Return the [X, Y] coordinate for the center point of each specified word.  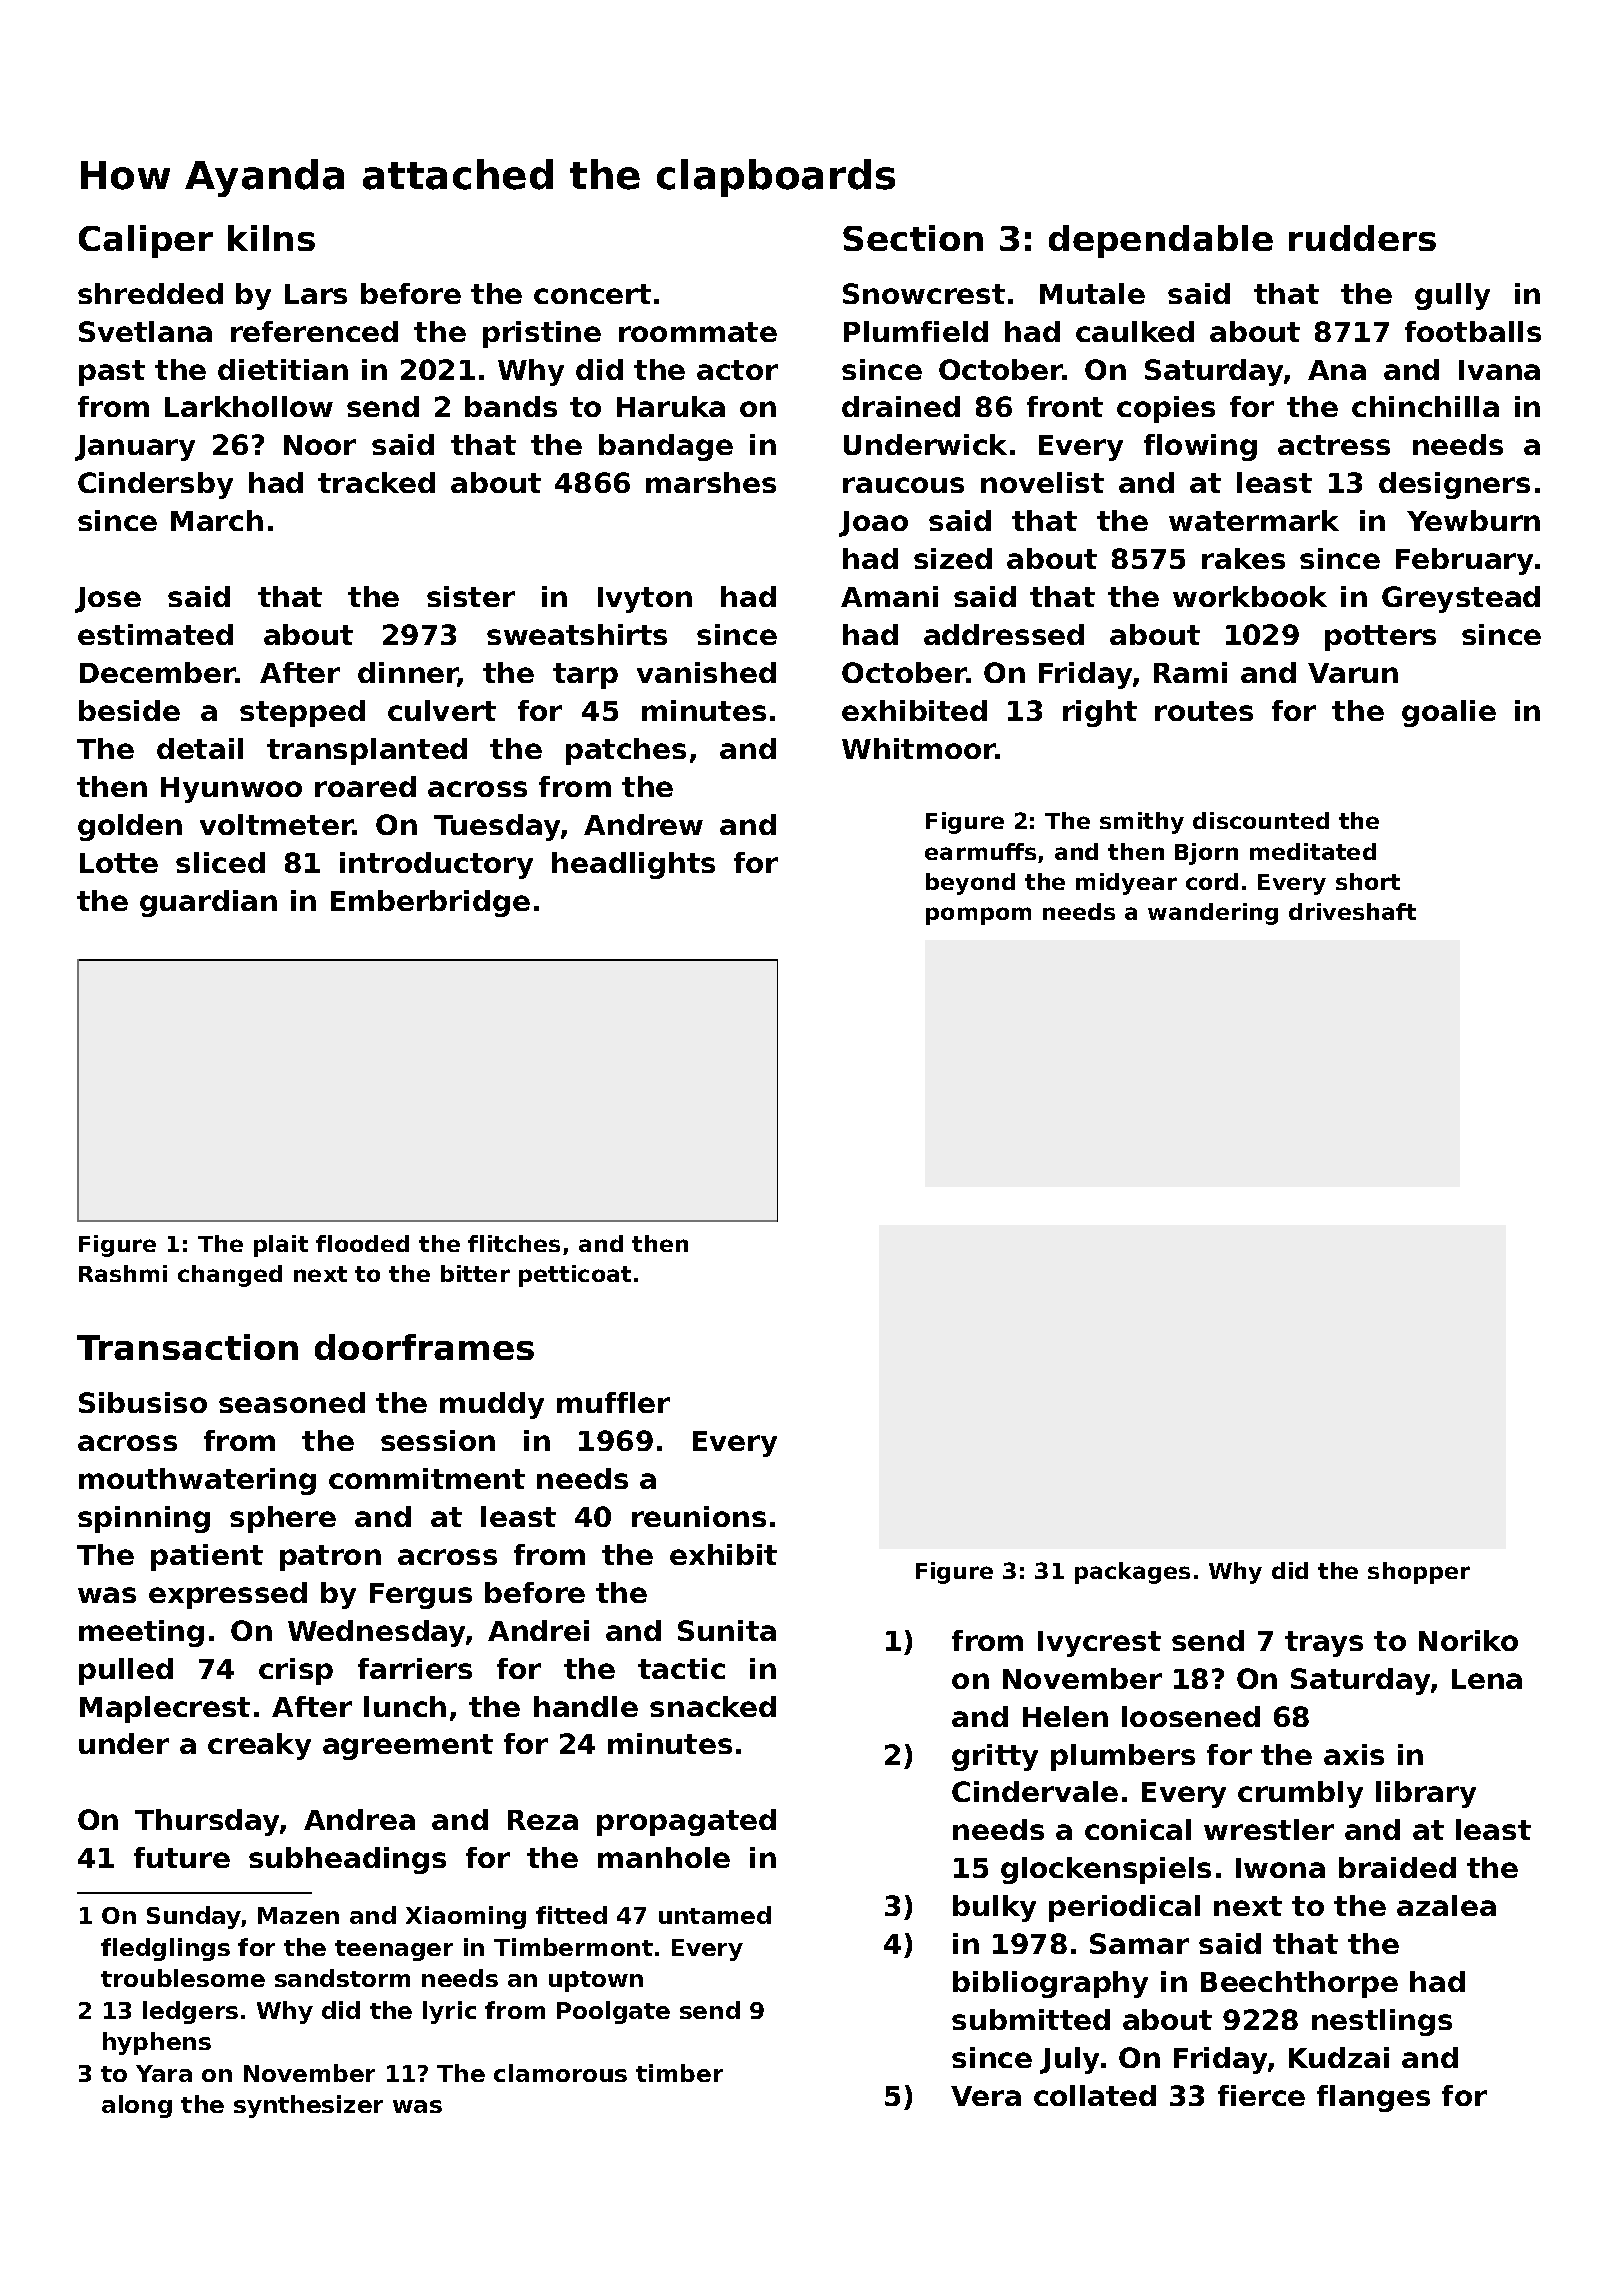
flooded [362, 1243]
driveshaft [1352, 911]
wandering [1213, 914]
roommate [698, 332]
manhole [664, 1857]
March [217, 520]
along [137, 2106]
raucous [903, 485]
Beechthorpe [1299, 1984]
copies [1166, 409]
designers [1454, 485]
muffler [613, 1402]
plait [281, 1246]
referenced [314, 331]
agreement [408, 1747]
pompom [978, 916]
